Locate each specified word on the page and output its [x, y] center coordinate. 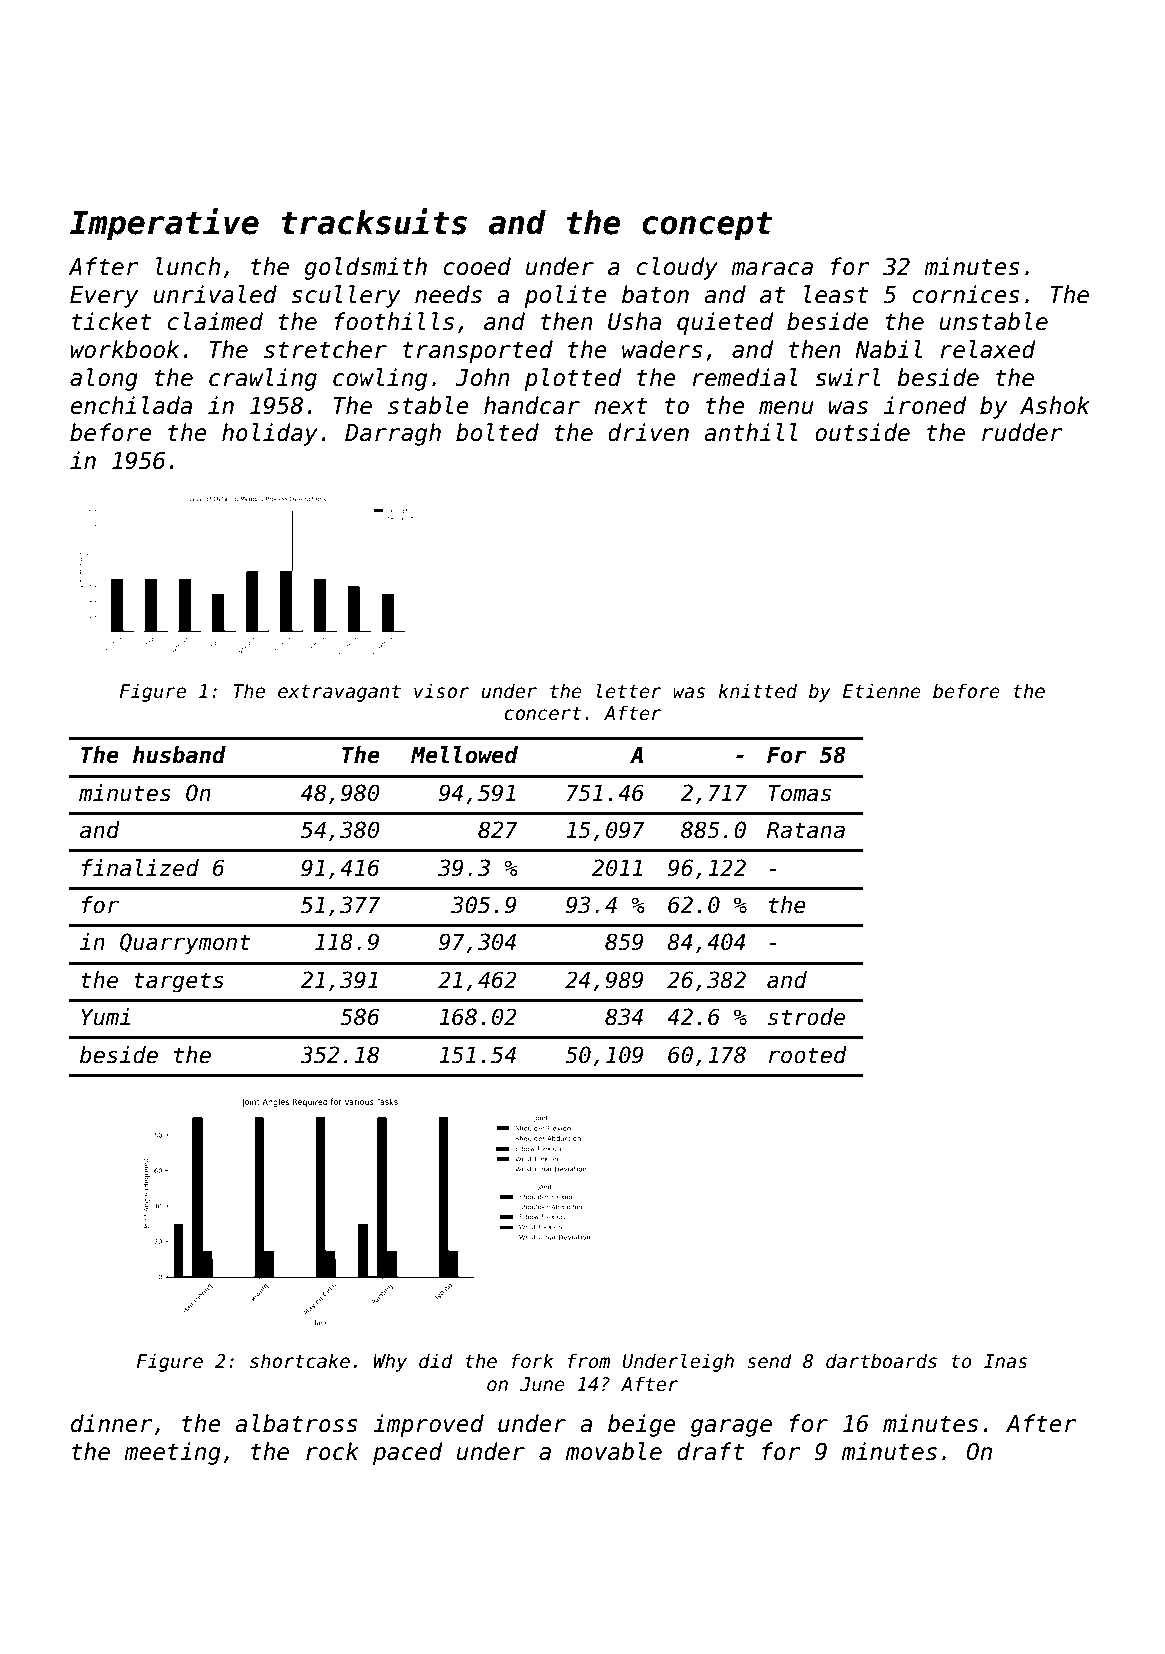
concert [543, 714]
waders [662, 349]
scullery [345, 296]
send [769, 1361]
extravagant [339, 693]
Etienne [882, 691]
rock [332, 1451]
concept [707, 226]
